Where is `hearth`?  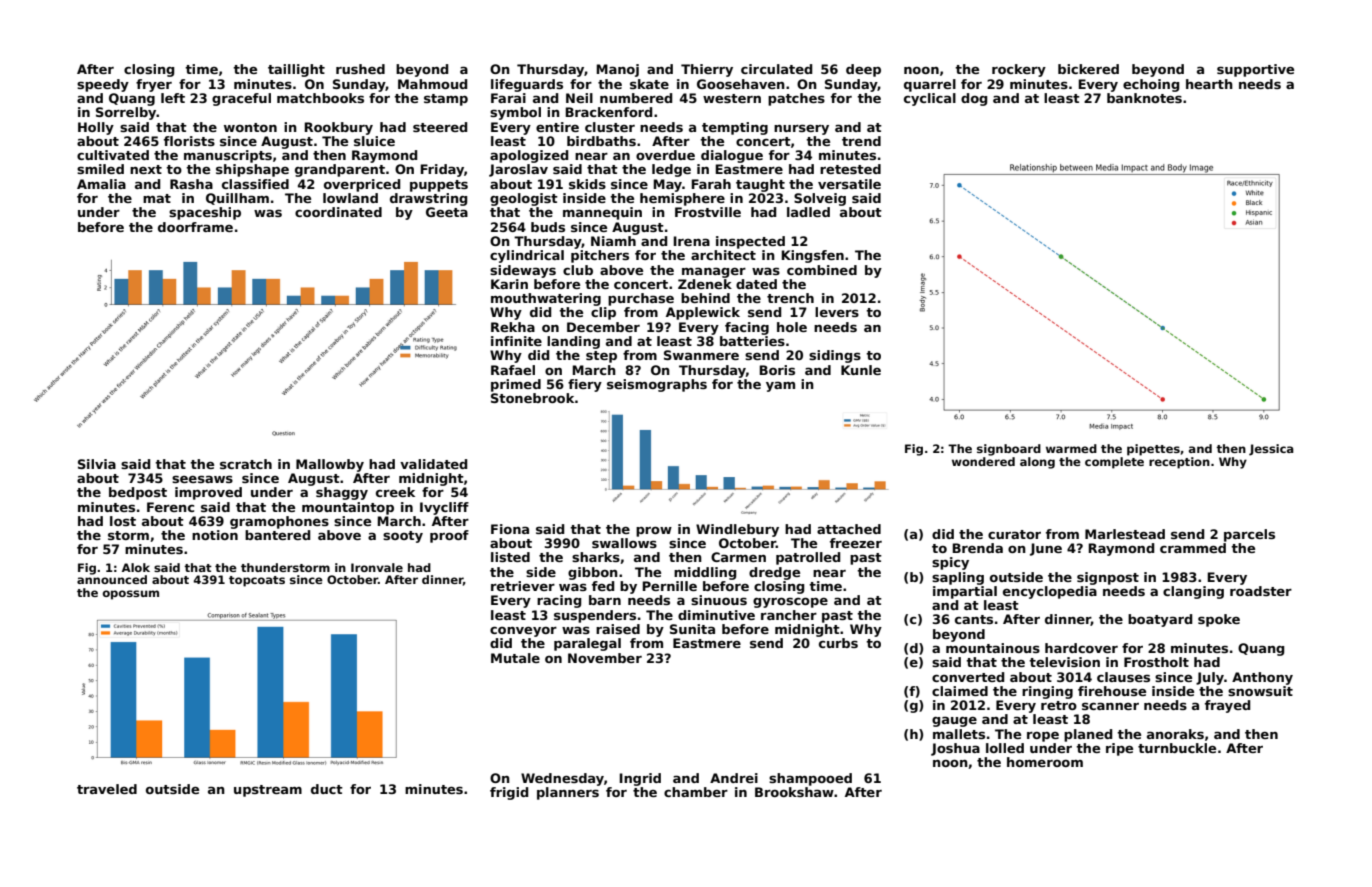 hearth is located at coordinates (1209, 84).
